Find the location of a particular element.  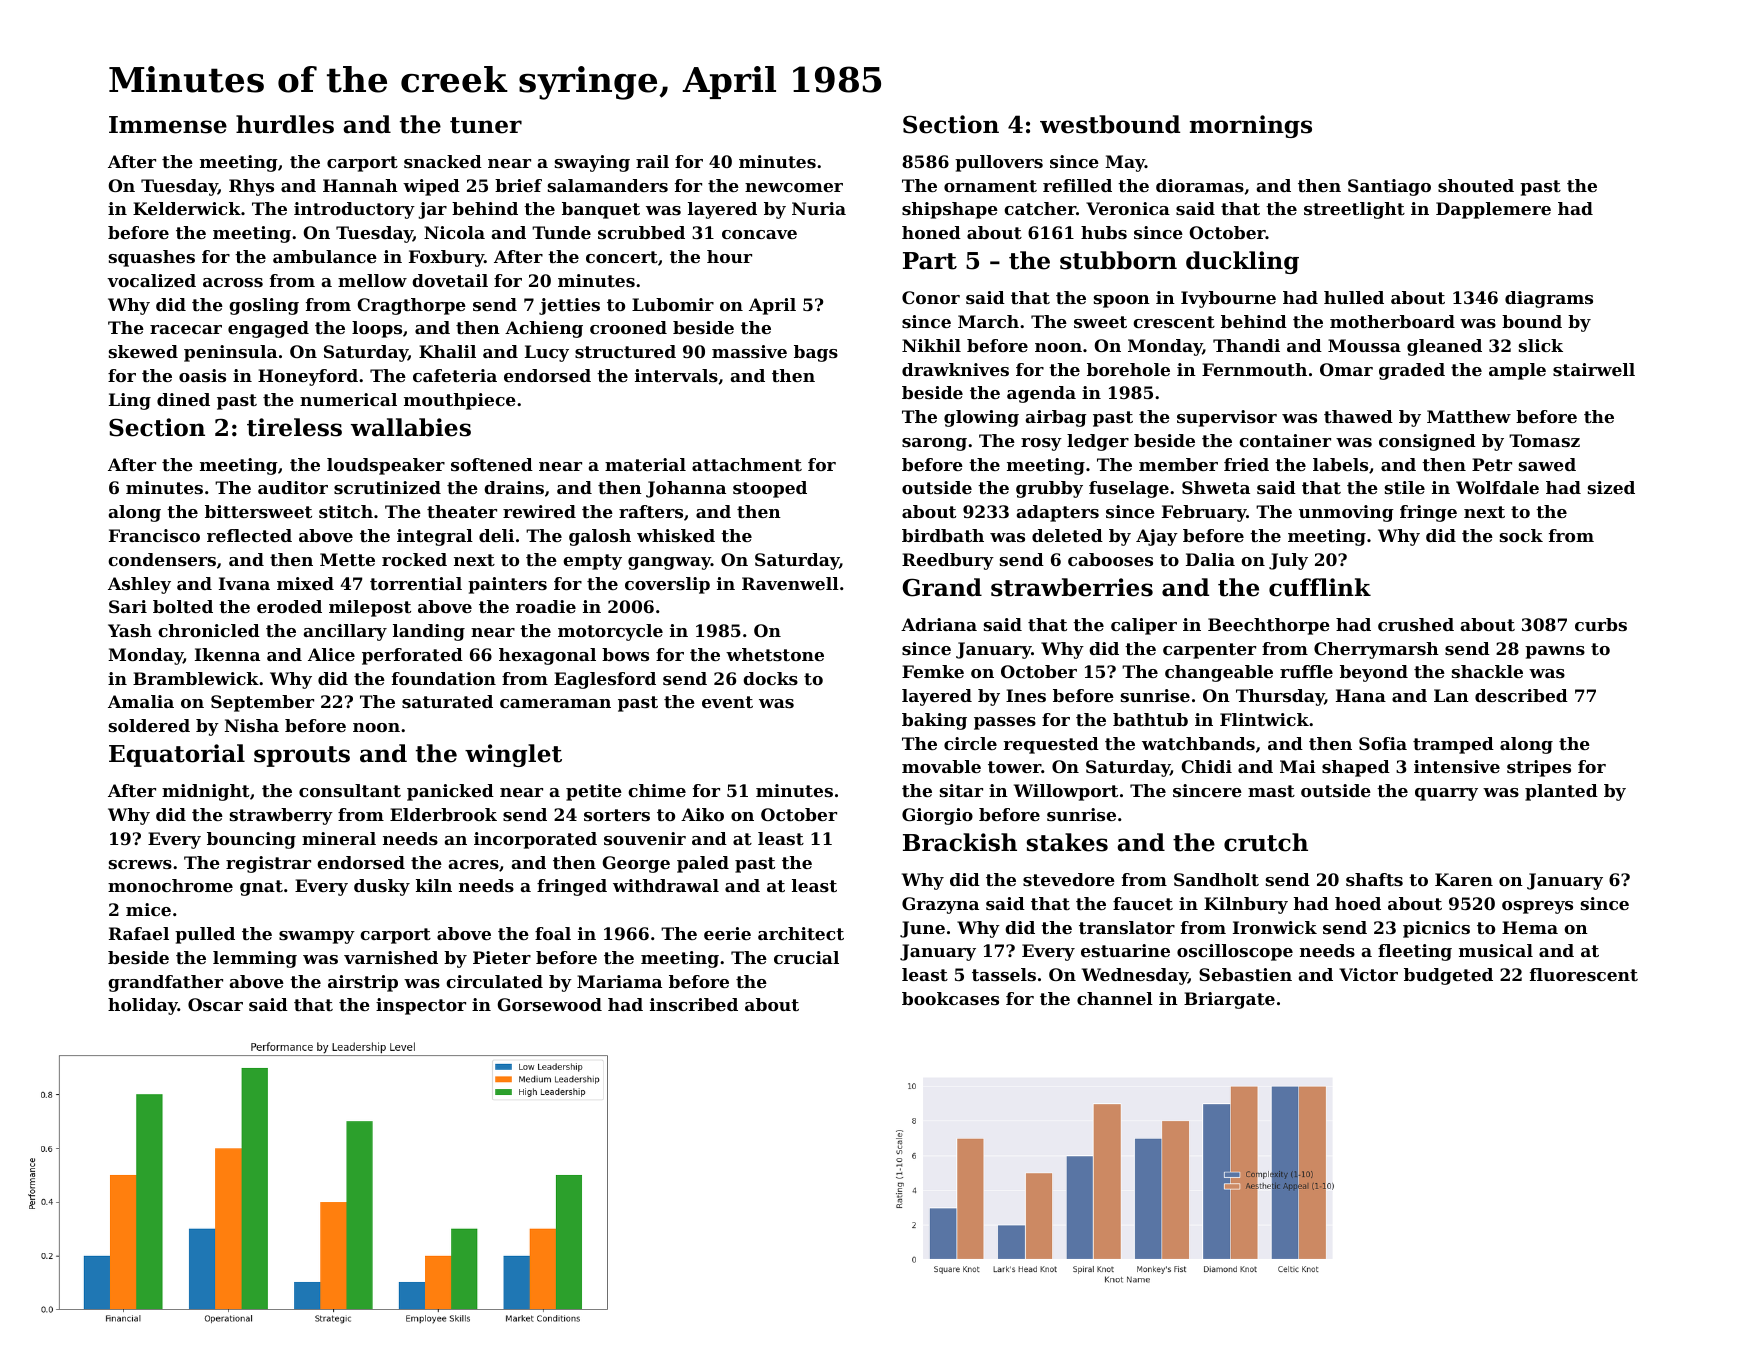

described is located at coordinates (1521, 695).
